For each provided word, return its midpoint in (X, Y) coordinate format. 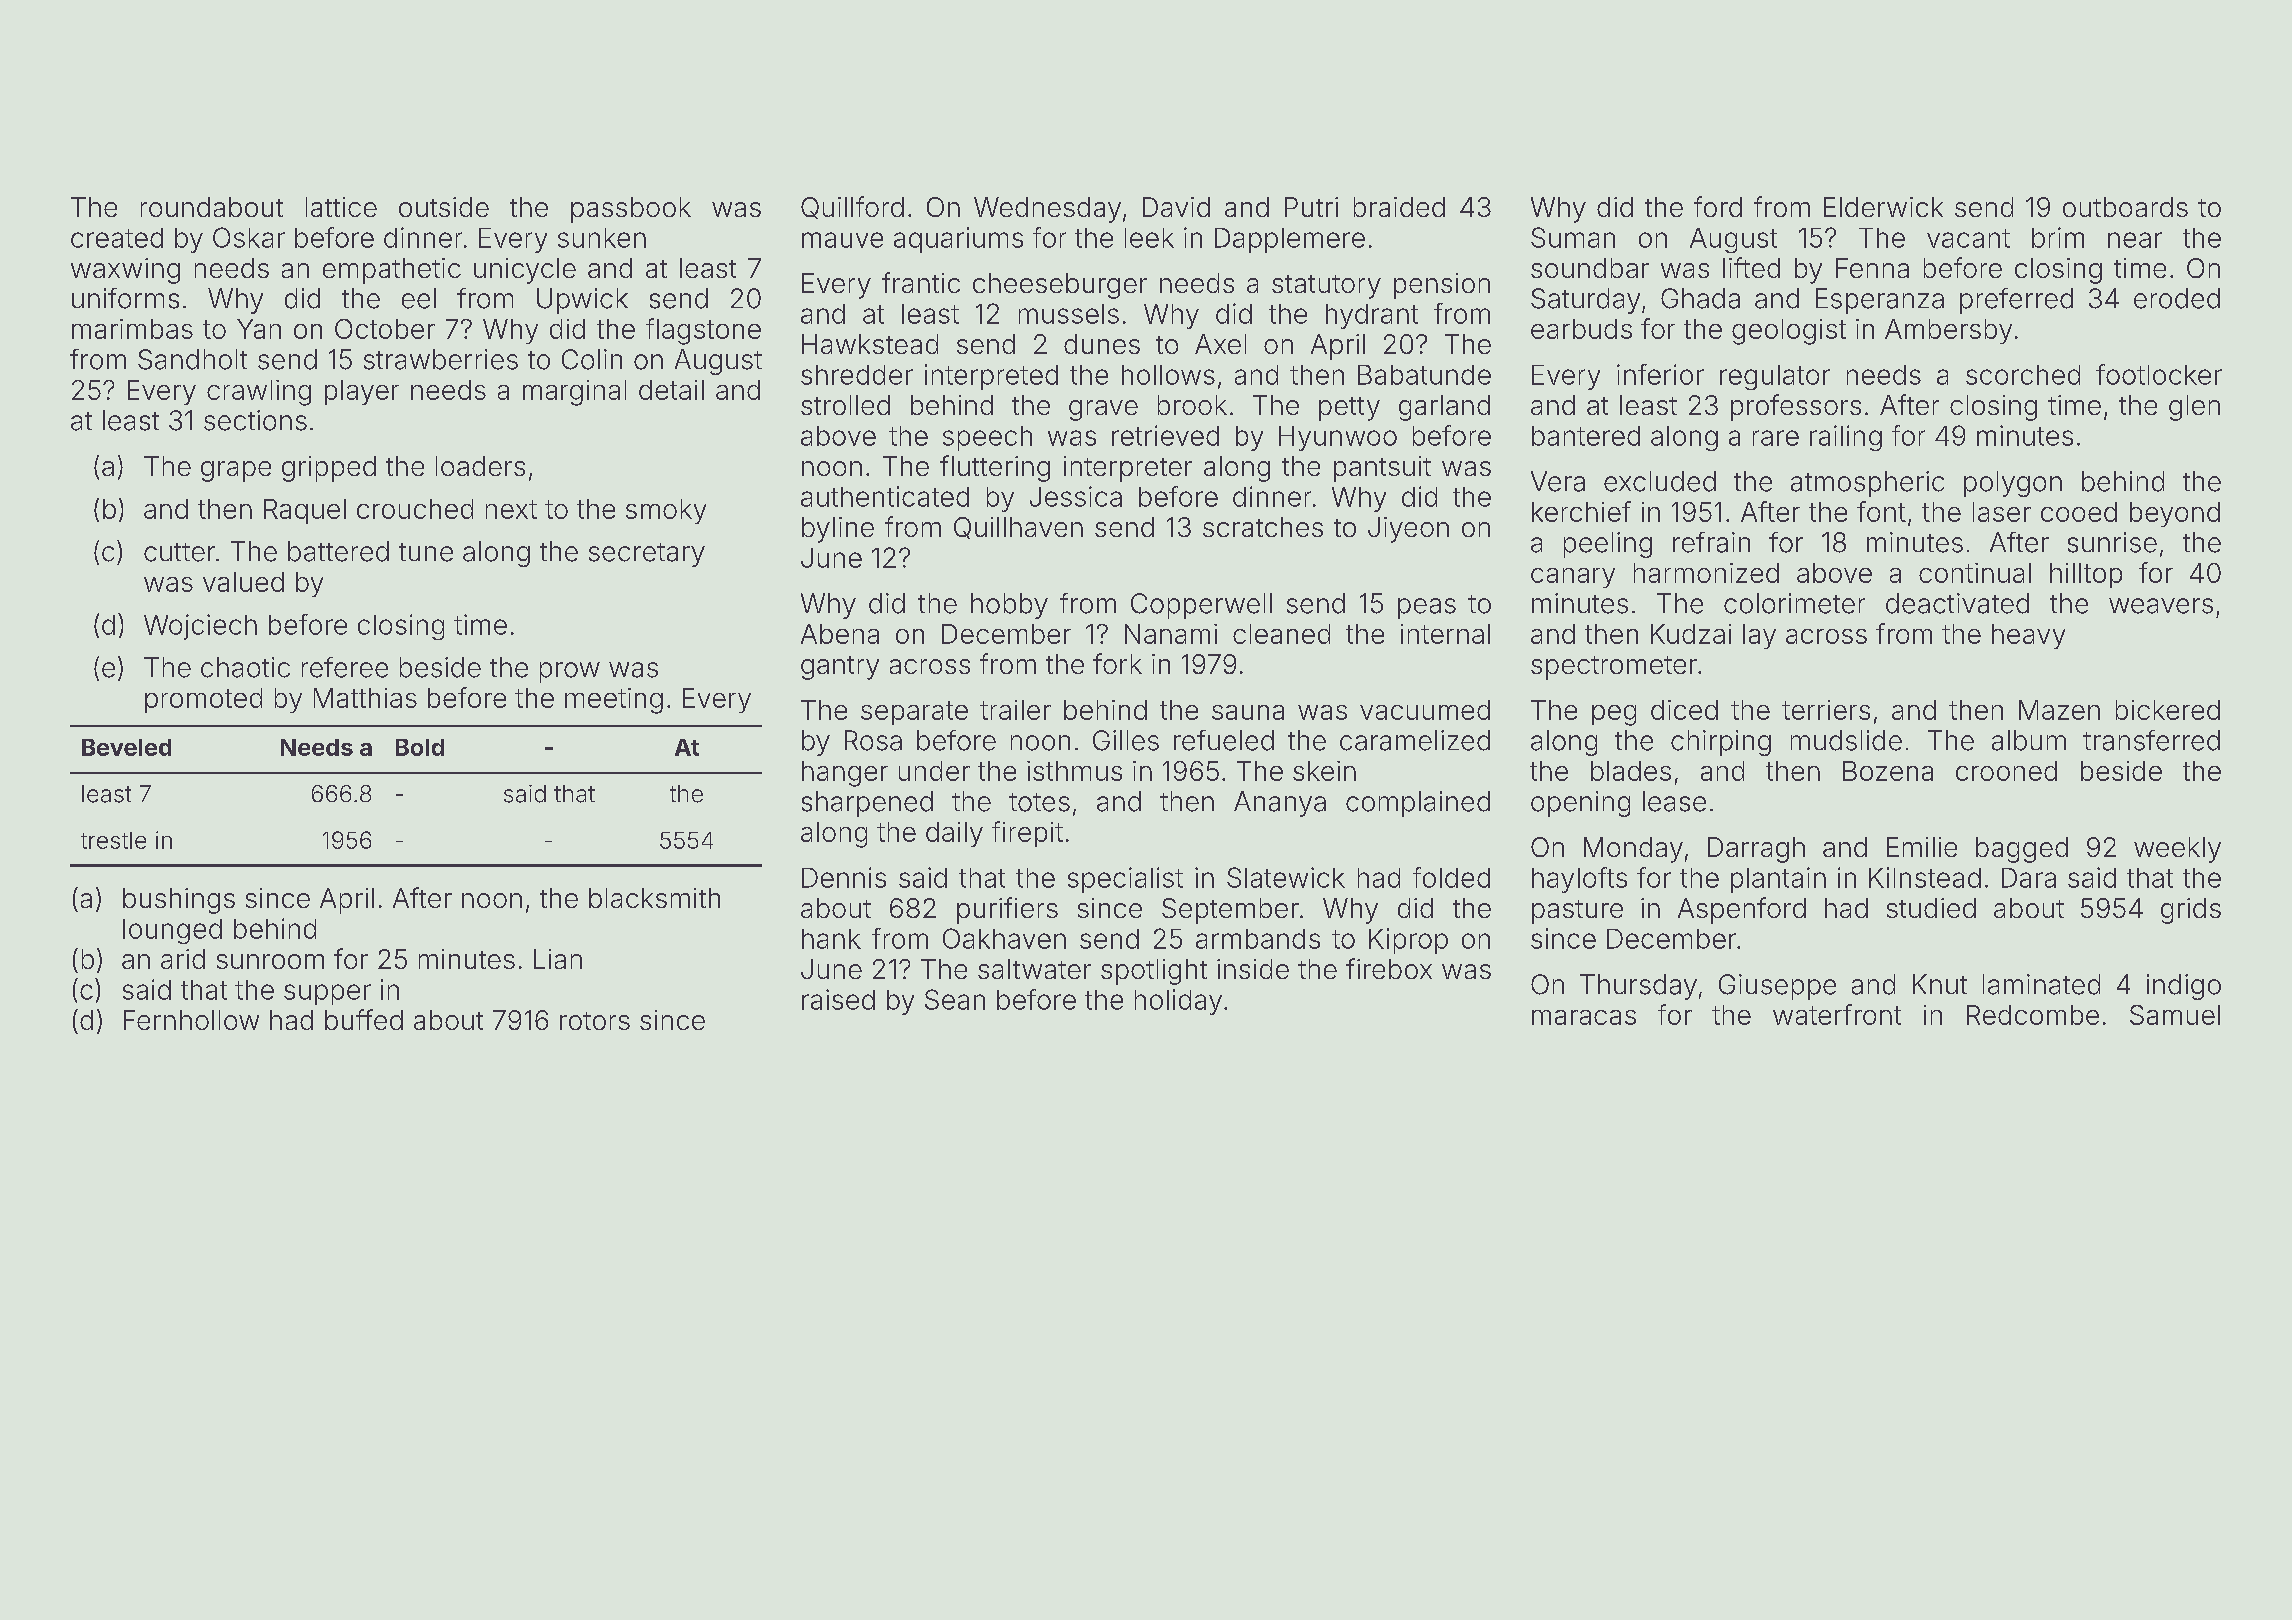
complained (1418, 804)
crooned (2006, 771)
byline (838, 530)
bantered (1586, 436)
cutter (179, 552)
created (117, 238)
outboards (2125, 207)
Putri (1311, 207)
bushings (179, 901)
